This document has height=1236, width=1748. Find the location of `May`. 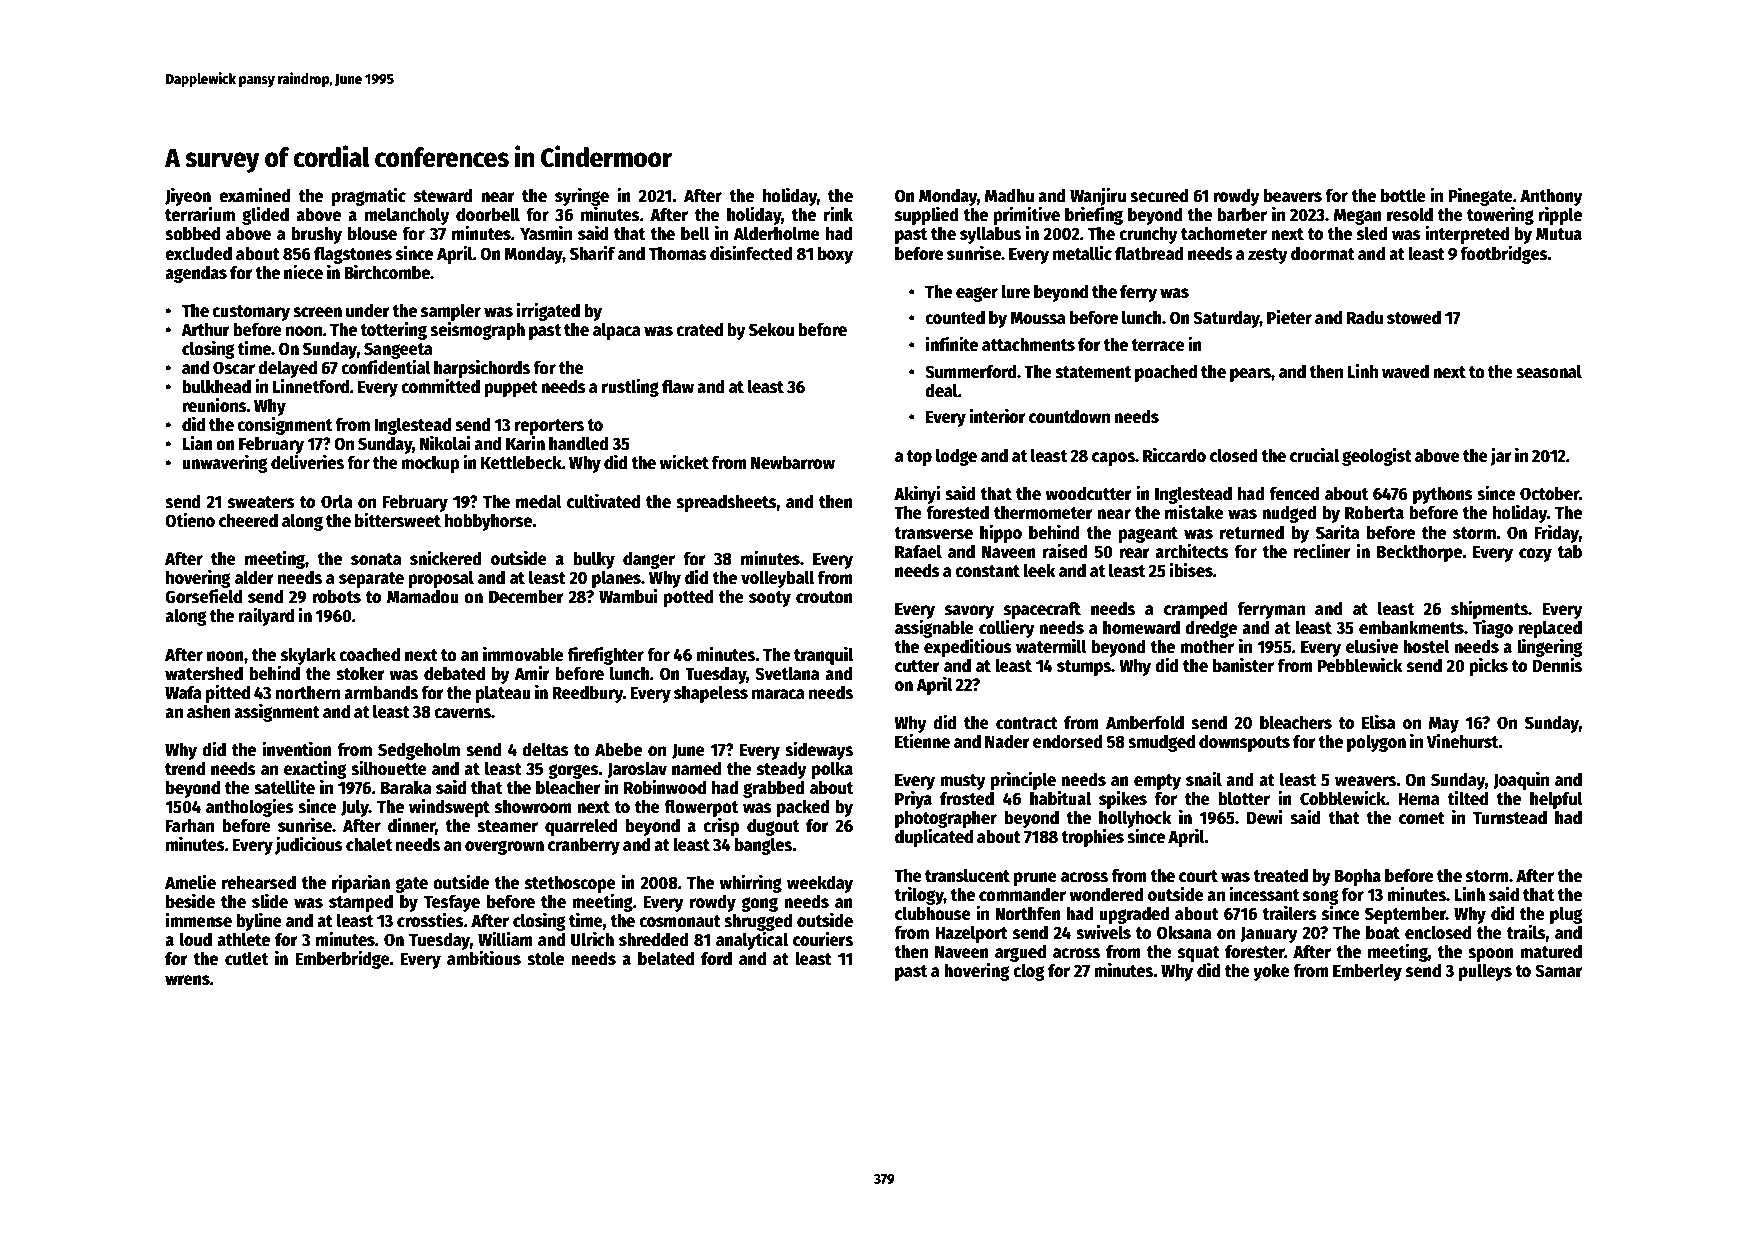

May is located at coordinates (1444, 724).
